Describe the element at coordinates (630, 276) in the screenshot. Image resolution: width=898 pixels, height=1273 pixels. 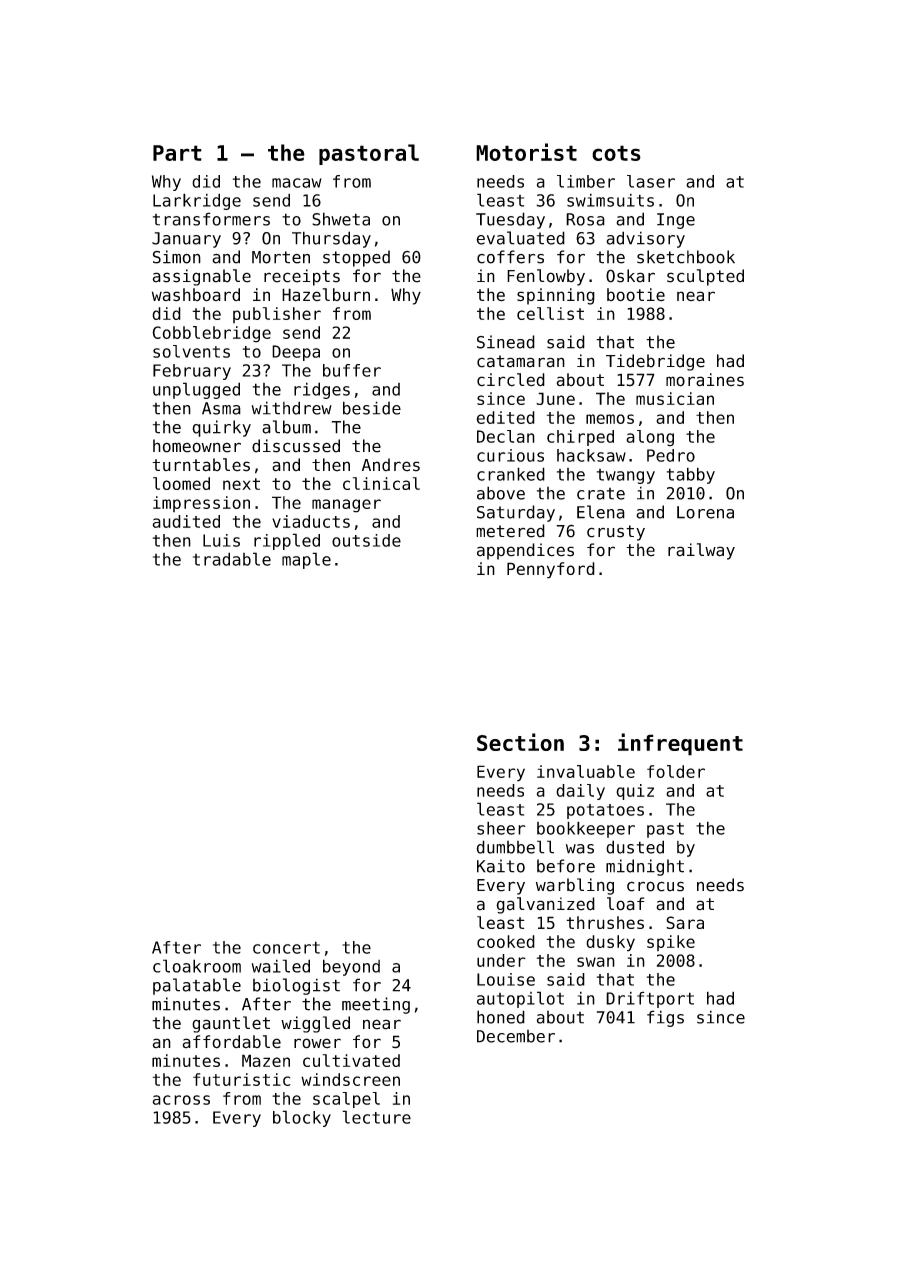
I see `Oskar` at that location.
